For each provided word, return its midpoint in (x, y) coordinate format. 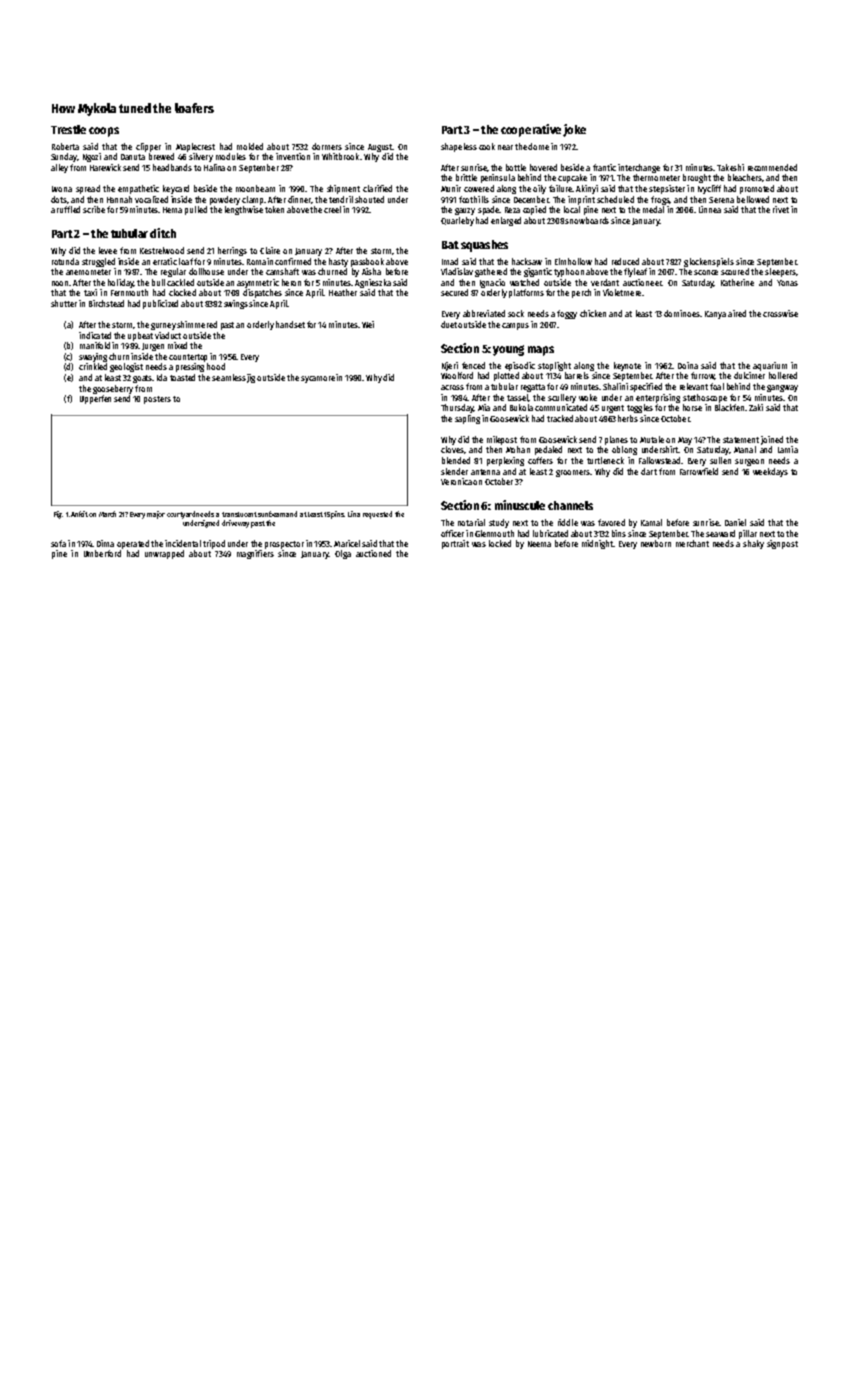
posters (157, 400)
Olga (343, 554)
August (380, 148)
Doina (688, 365)
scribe (94, 209)
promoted (757, 189)
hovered (543, 167)
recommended (772, 167)
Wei (368, 324)
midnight (597, 544)
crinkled (93, 366)
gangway (782, 388)
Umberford (102, 553)
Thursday (457, 408)
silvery (201, 157)
